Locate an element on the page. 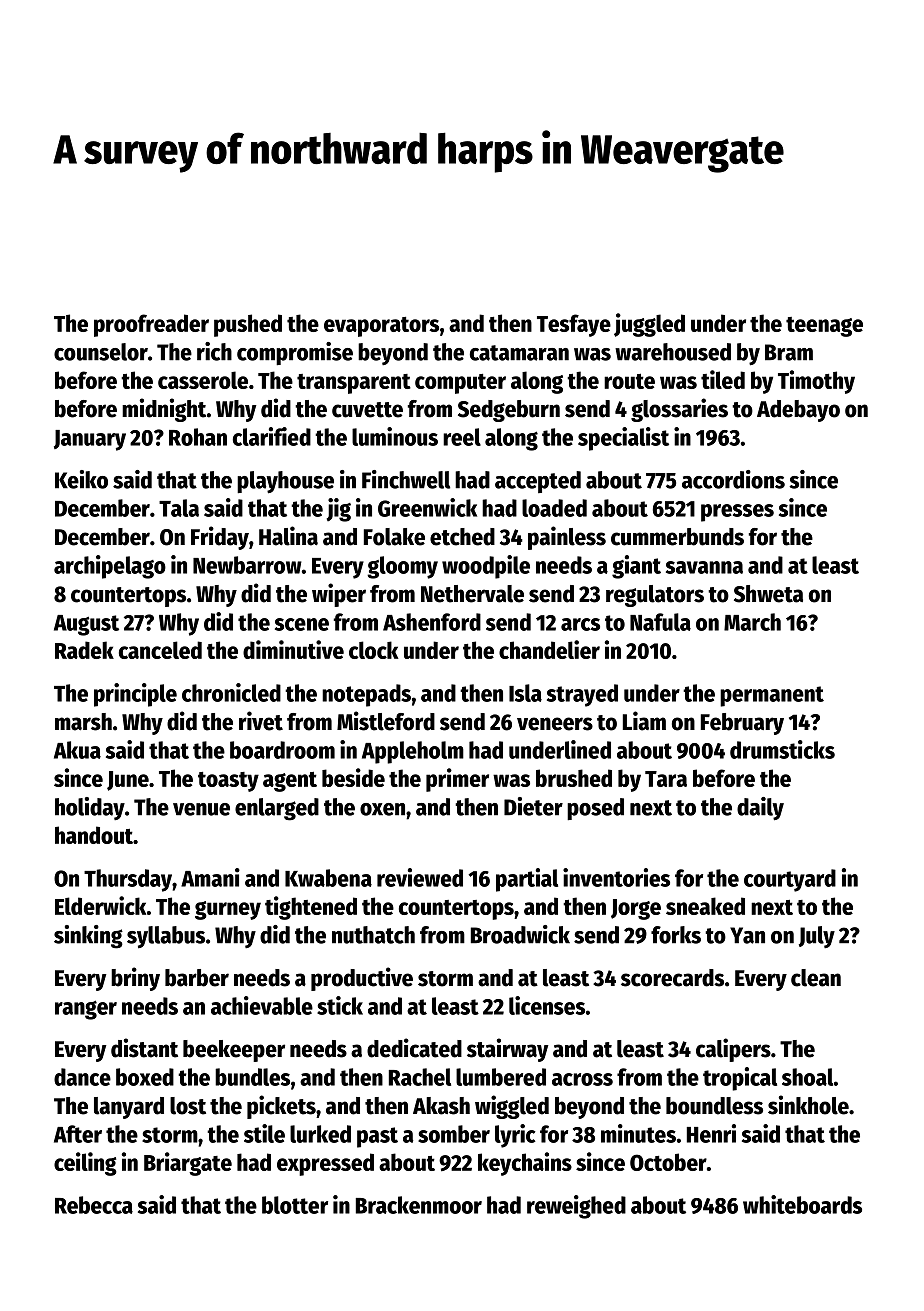 The image size is (924, 1311). tiled is located at coordinates (723, 379).
